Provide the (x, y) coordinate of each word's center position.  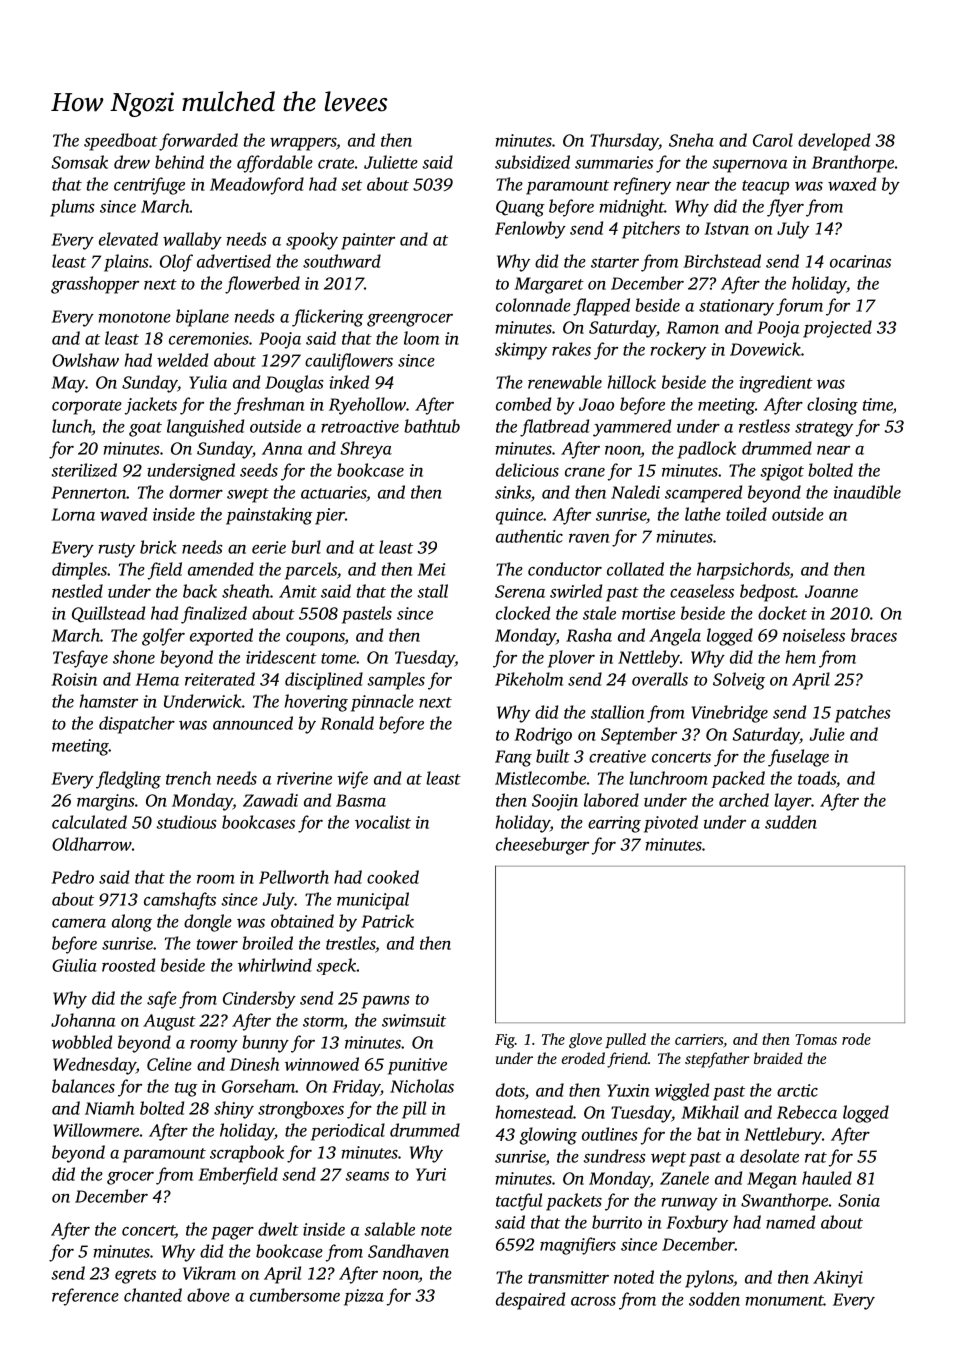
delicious (527, 470)
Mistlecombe (540, 778)
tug (186, 1089)
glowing (548, 1136)
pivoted (671, 824)
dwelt (278, 1229)
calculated (89, 822)
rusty (117, 550)
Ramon (692, 327)
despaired (530, 1301)
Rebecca (807, 1112)
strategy (824, 429)
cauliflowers (349, 362)
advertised (234, 261)
